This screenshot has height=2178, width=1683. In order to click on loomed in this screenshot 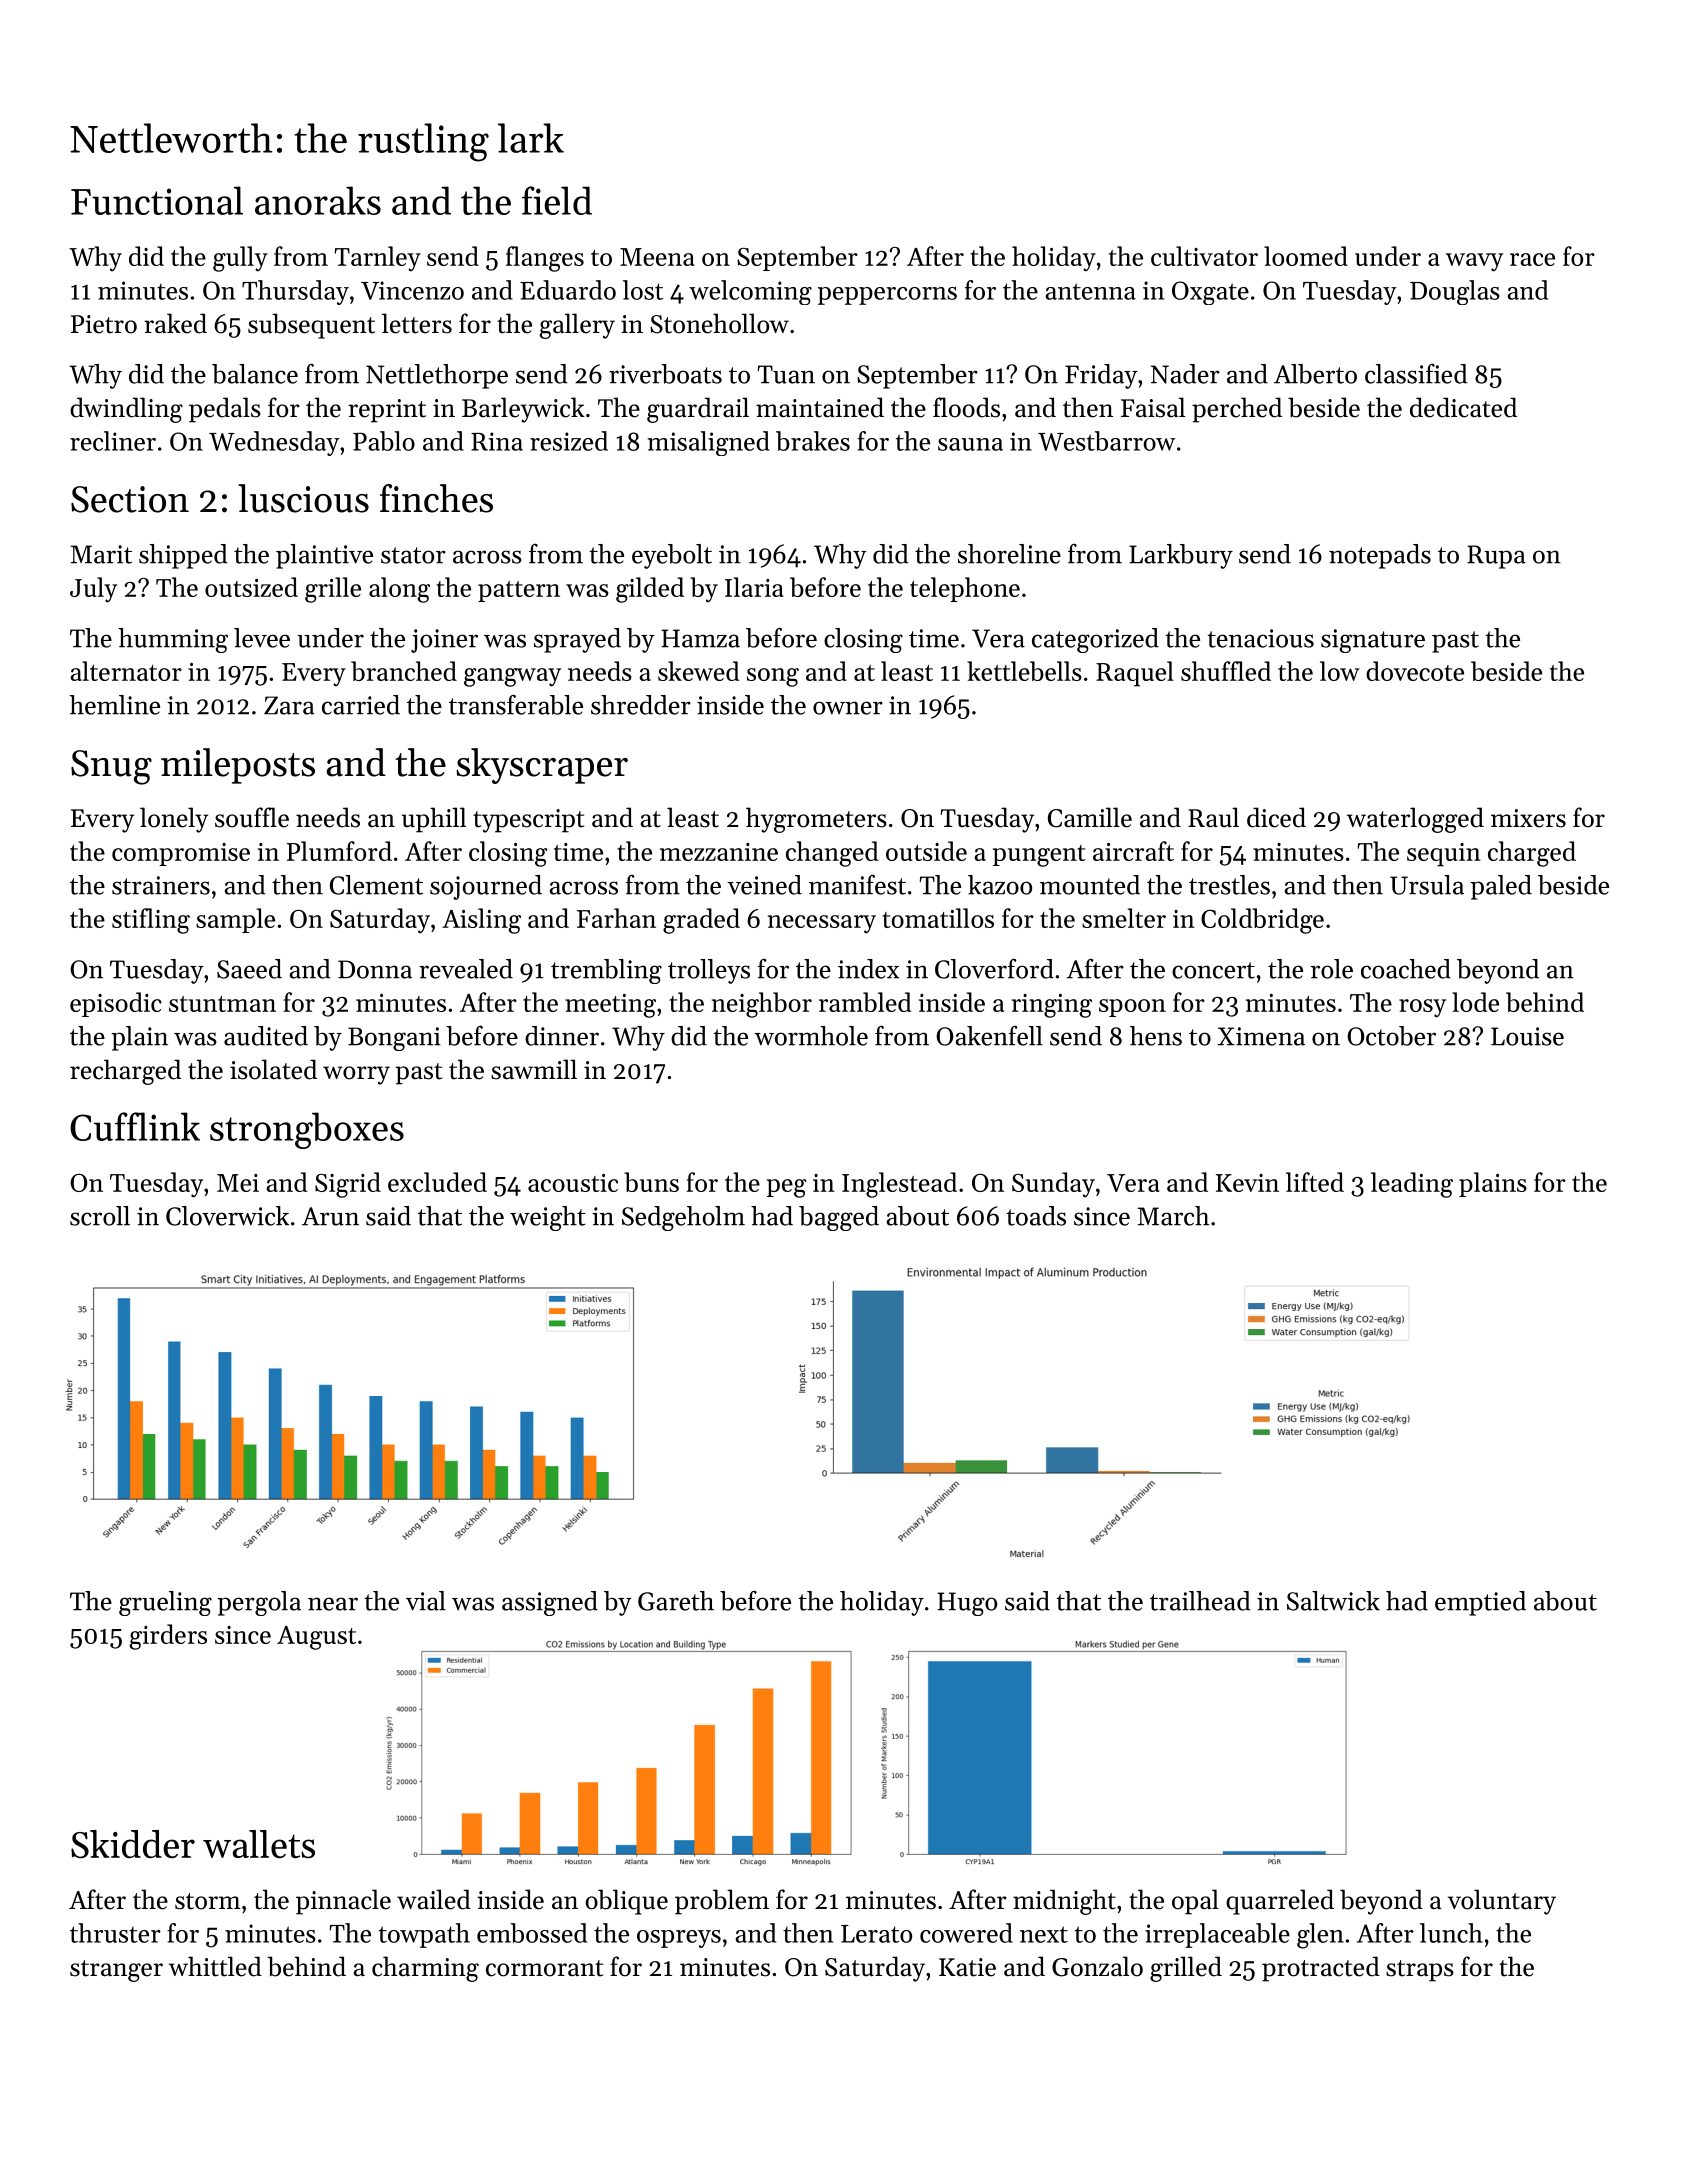, I will do `click(1306, 256)`.
